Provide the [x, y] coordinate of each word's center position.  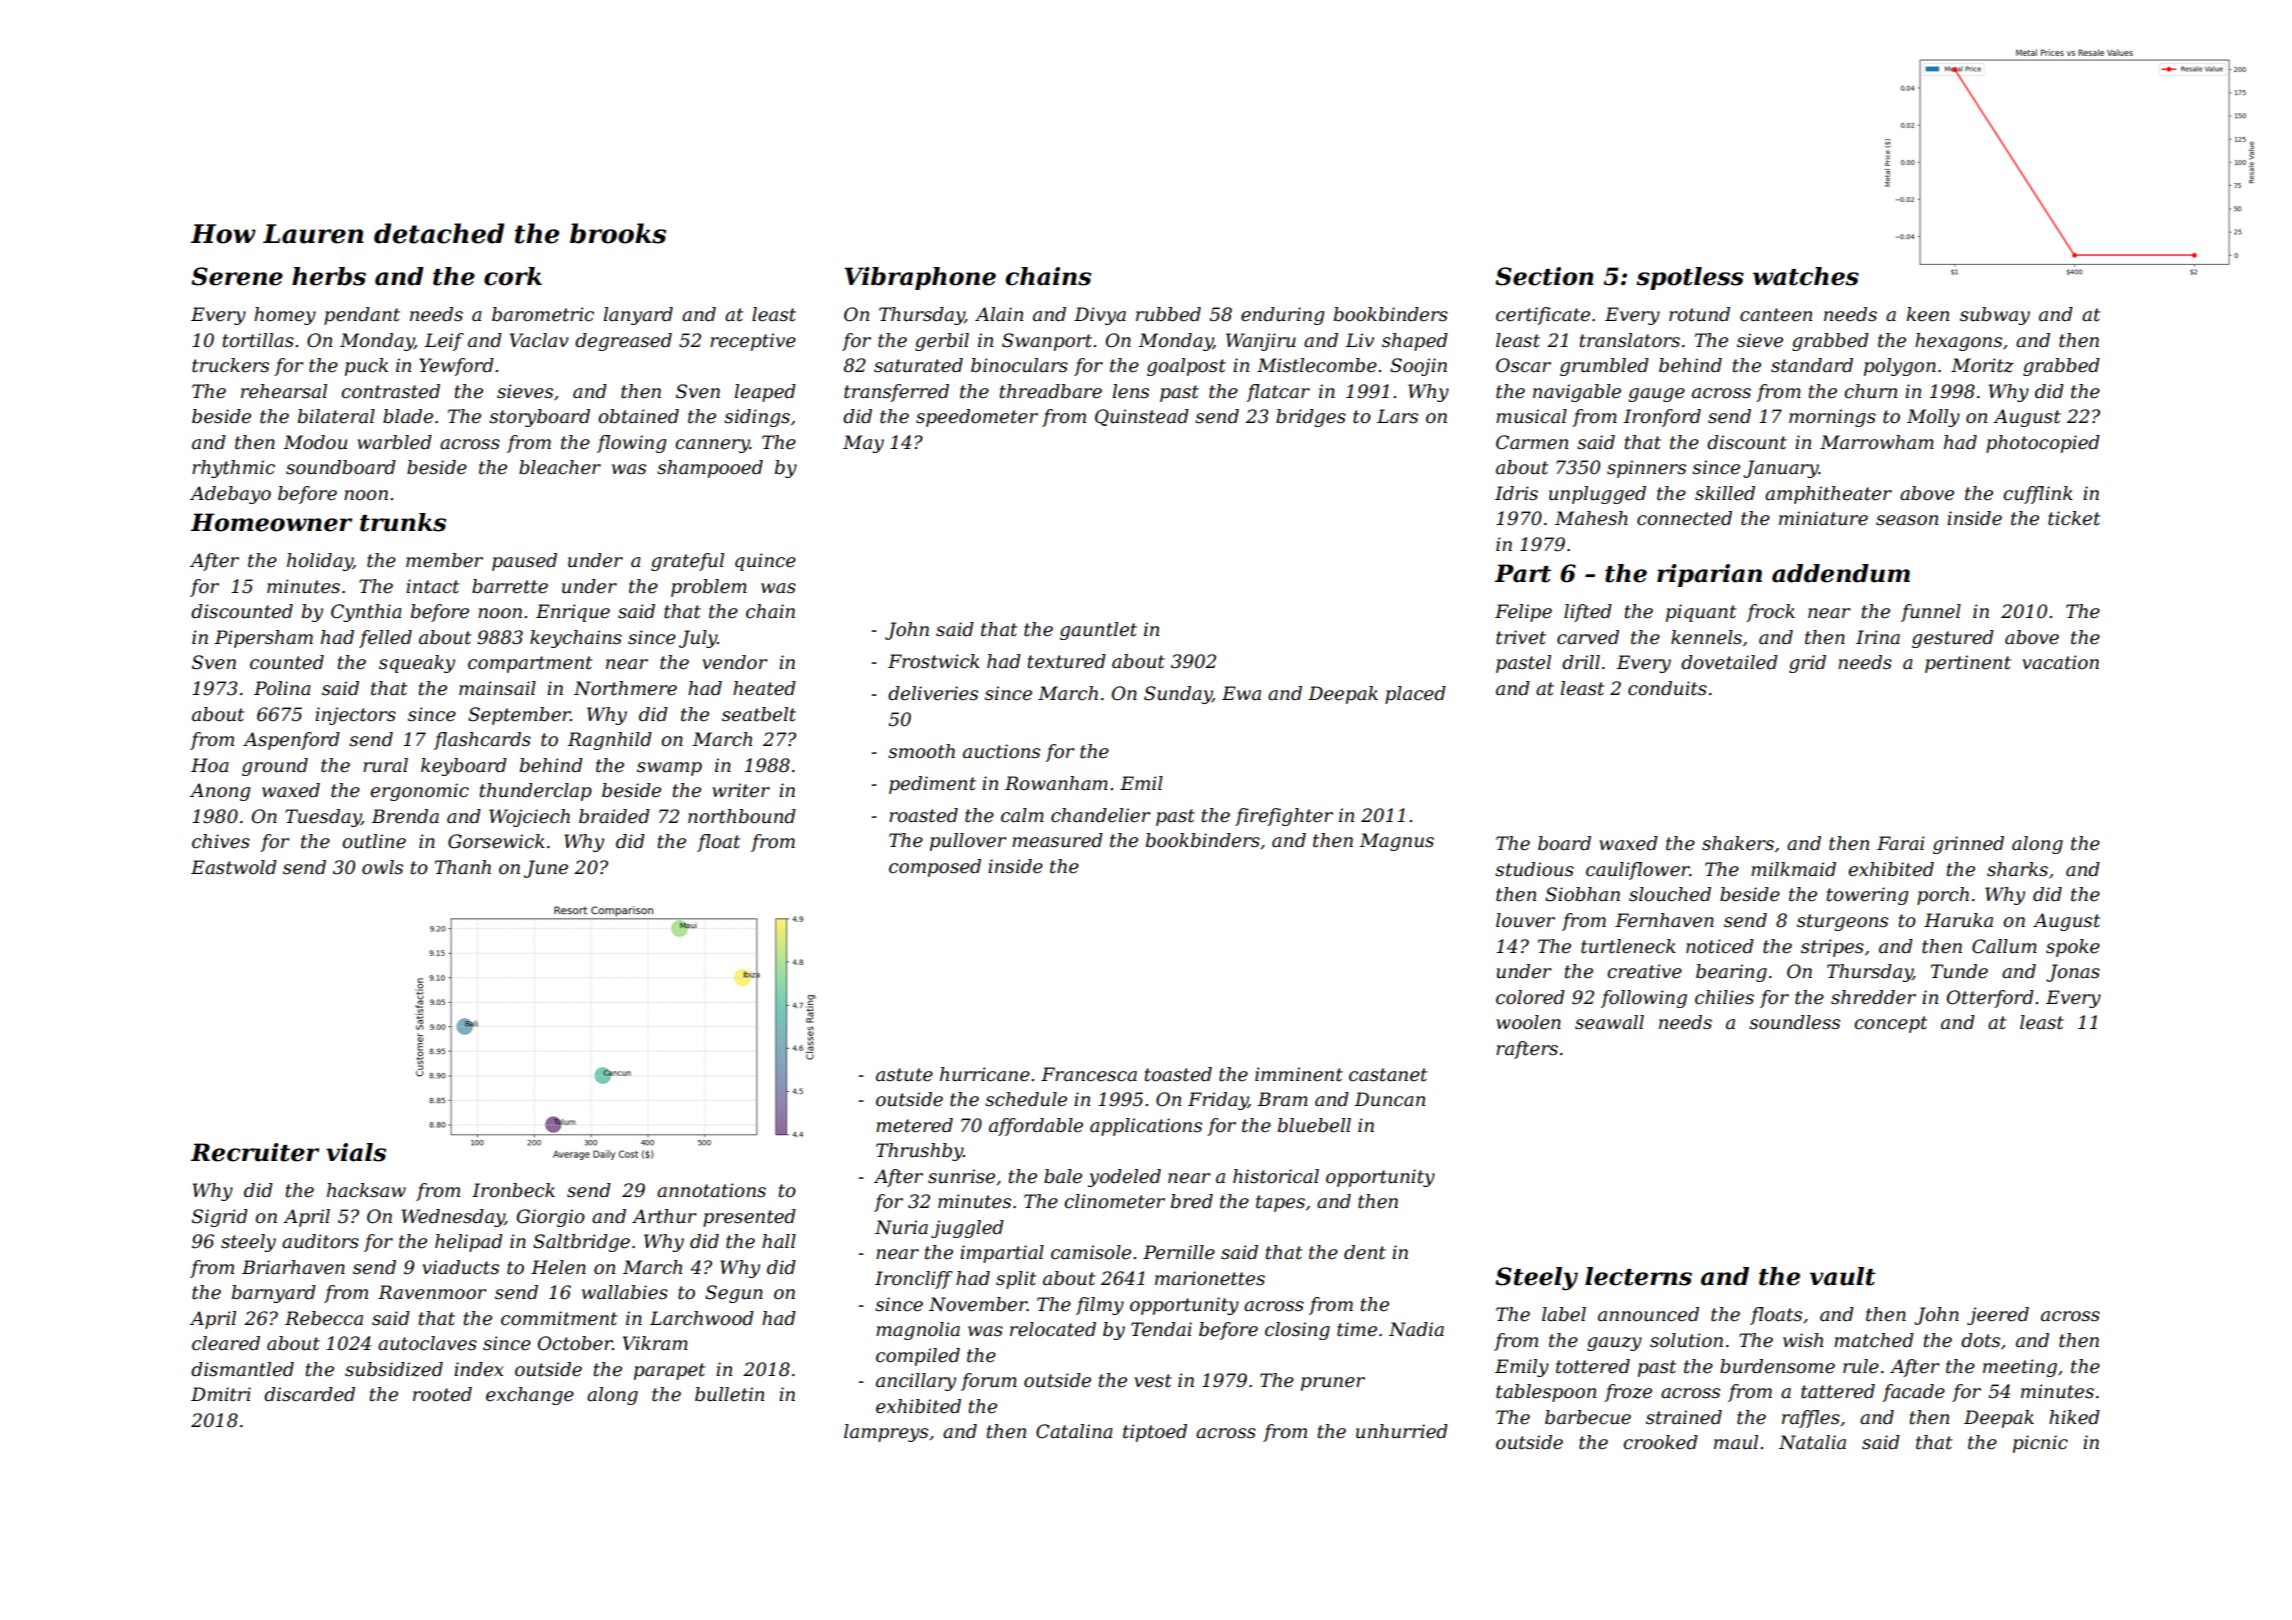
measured [1057, 840]
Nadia [1416, 1329]
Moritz [1982, 365]
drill [1581, 662]
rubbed [1168, 314]
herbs [329, 276]
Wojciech [529, 818]
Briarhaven [293, 1267]
